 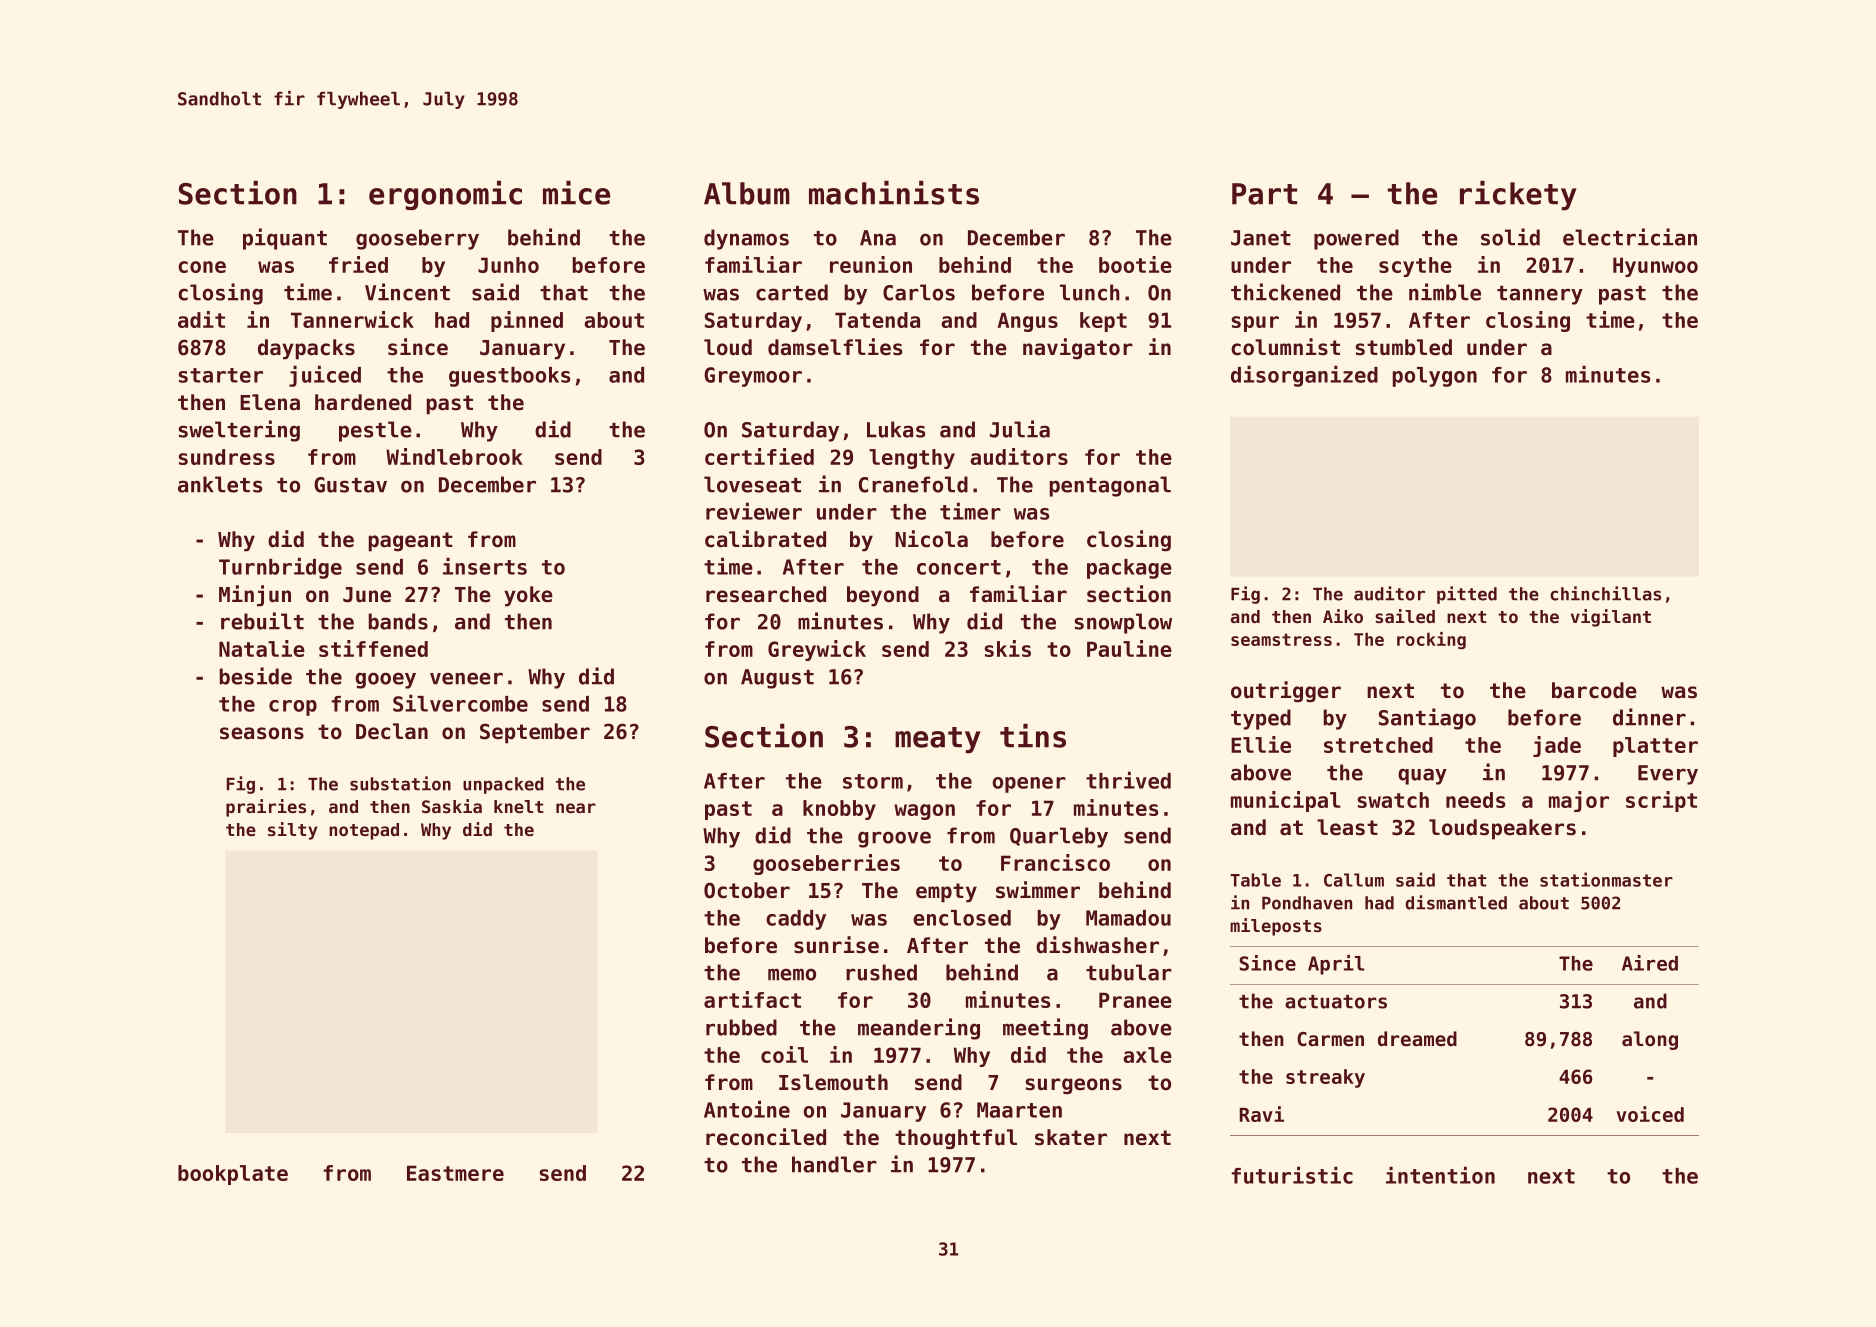 What do you see at coordinates (535, 733) in the screenshot?
I see `September` at bounding box center [535, 733].
